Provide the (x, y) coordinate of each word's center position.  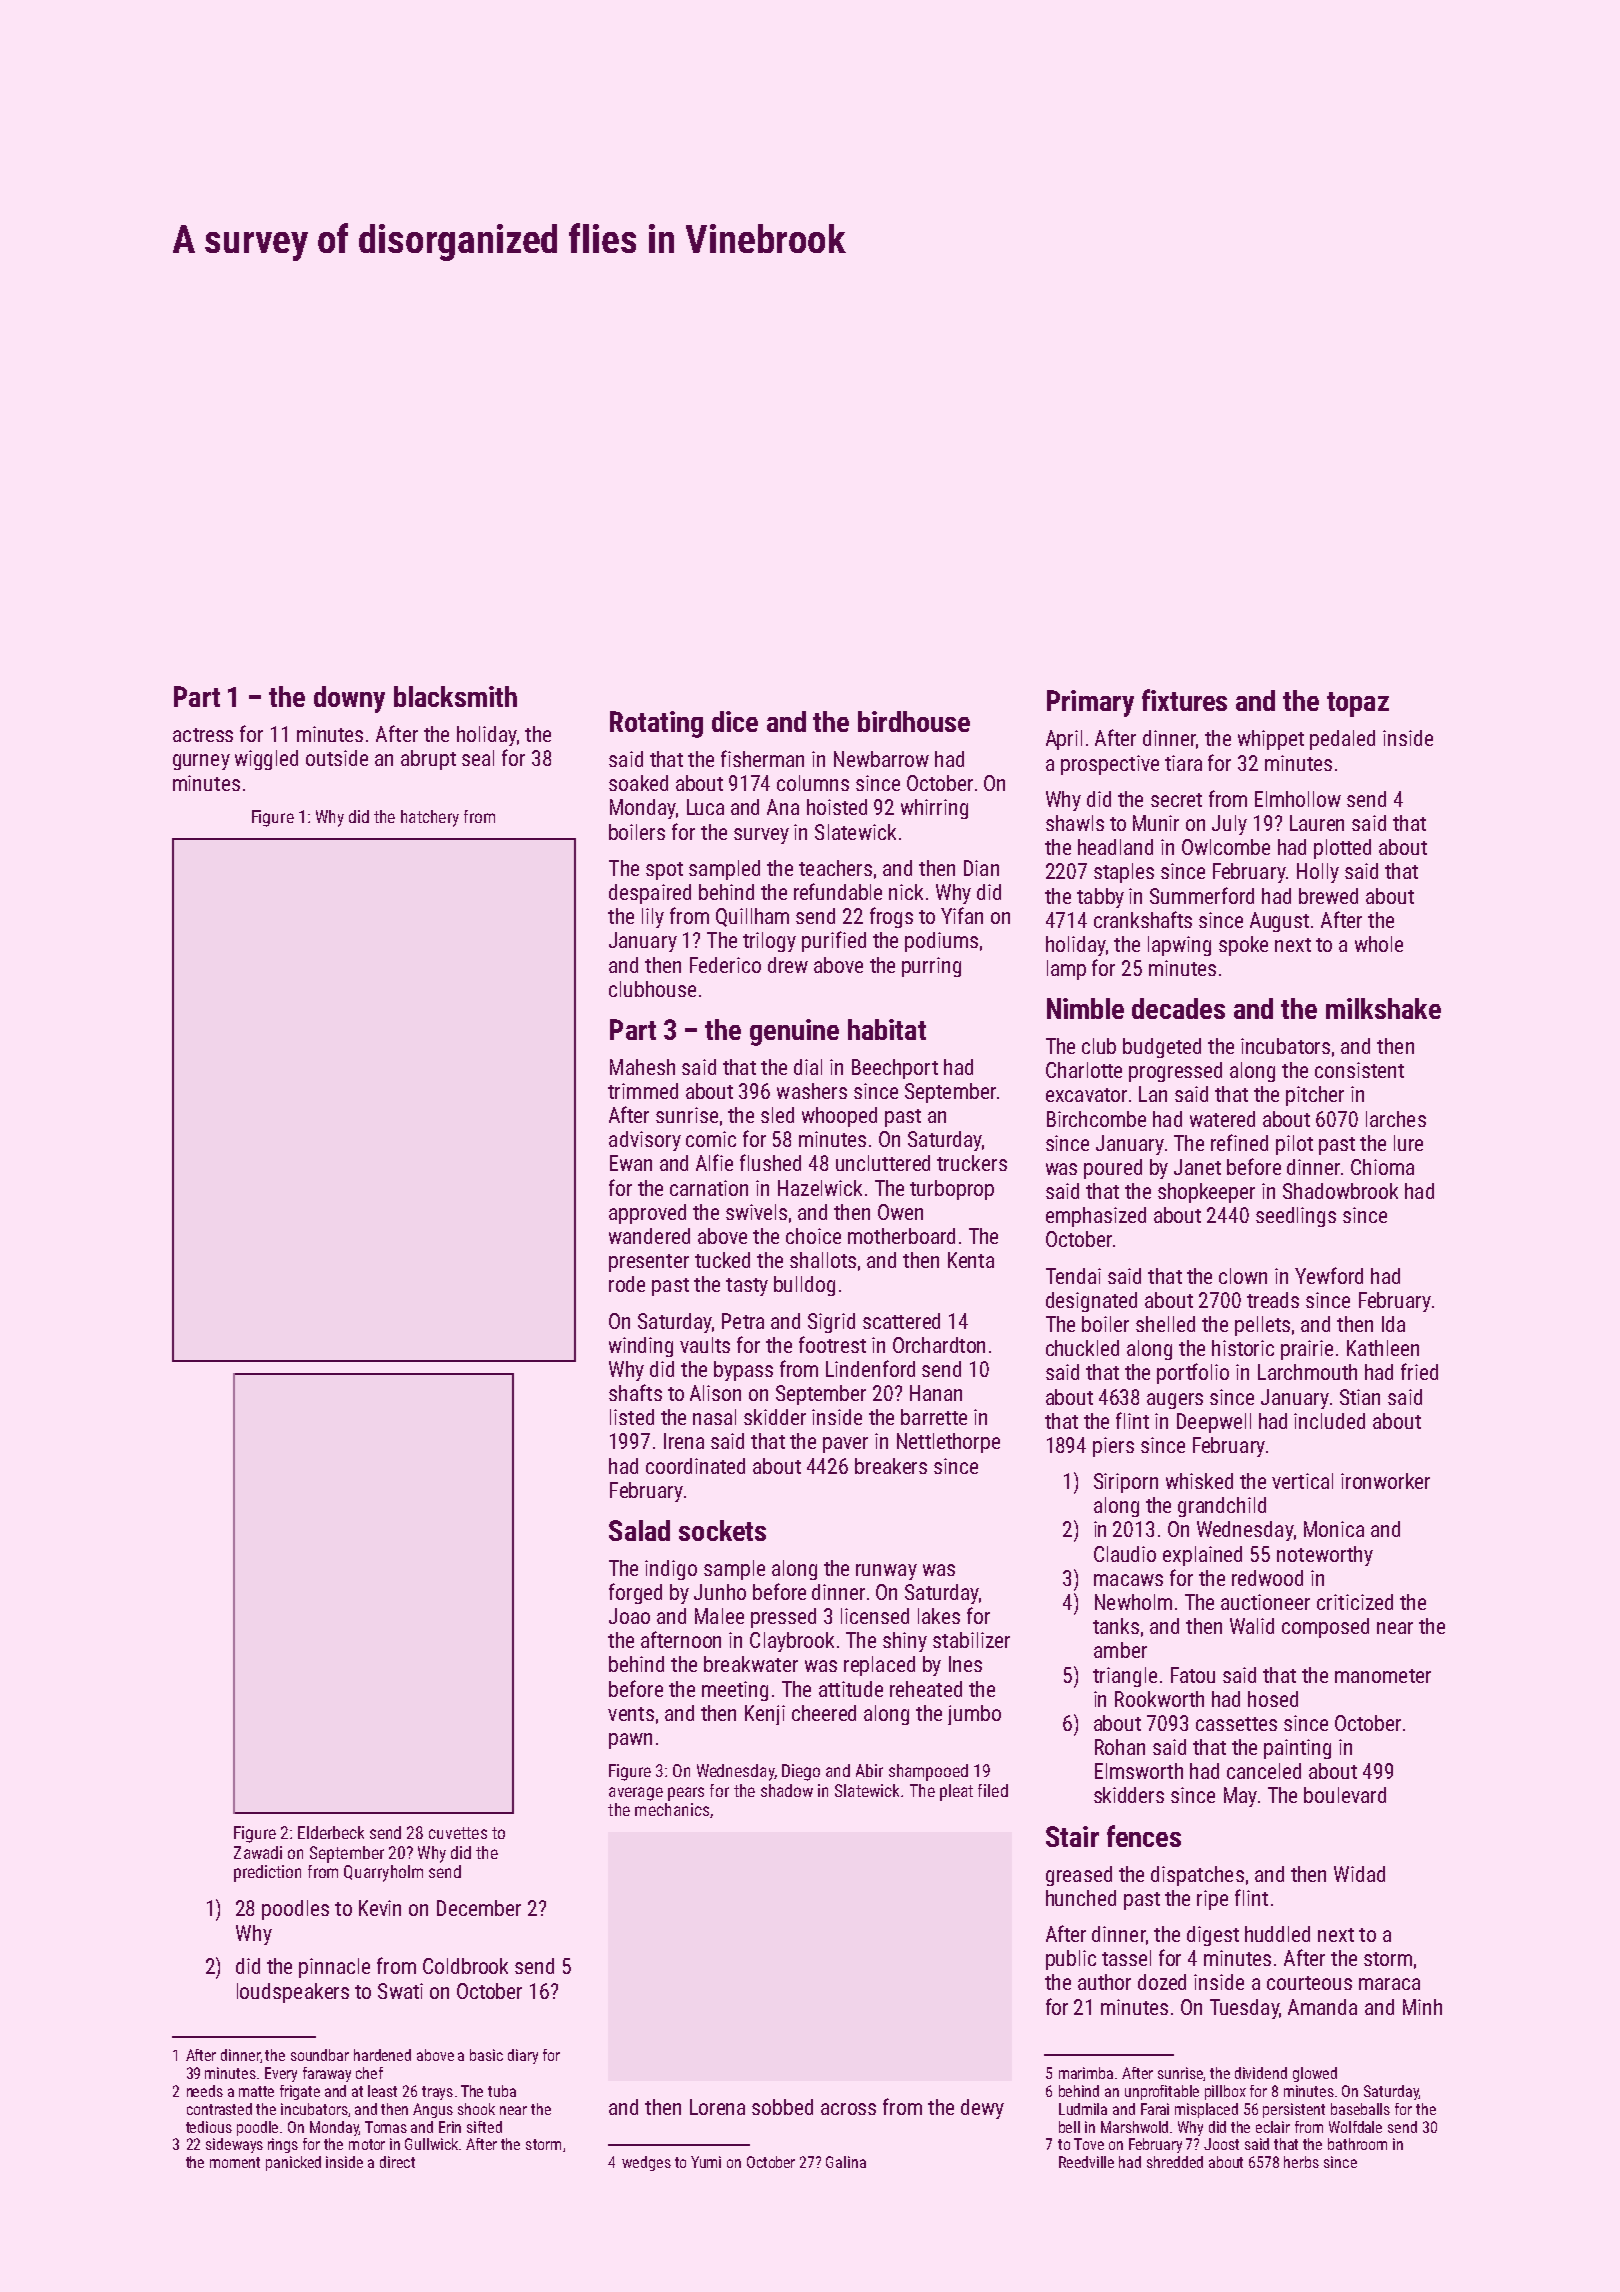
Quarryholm (383, 1873)
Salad (639, 1530)
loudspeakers (293, 1993)
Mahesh (642, 1067)
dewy (982, 2109)
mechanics (672, 1809)
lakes (939, 1616)
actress (203, 735)
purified (834, 941)
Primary (1090, 703)
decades (1178, 1008)
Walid (1252, 1626)
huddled (1277, 1934)
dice (735, 721)
